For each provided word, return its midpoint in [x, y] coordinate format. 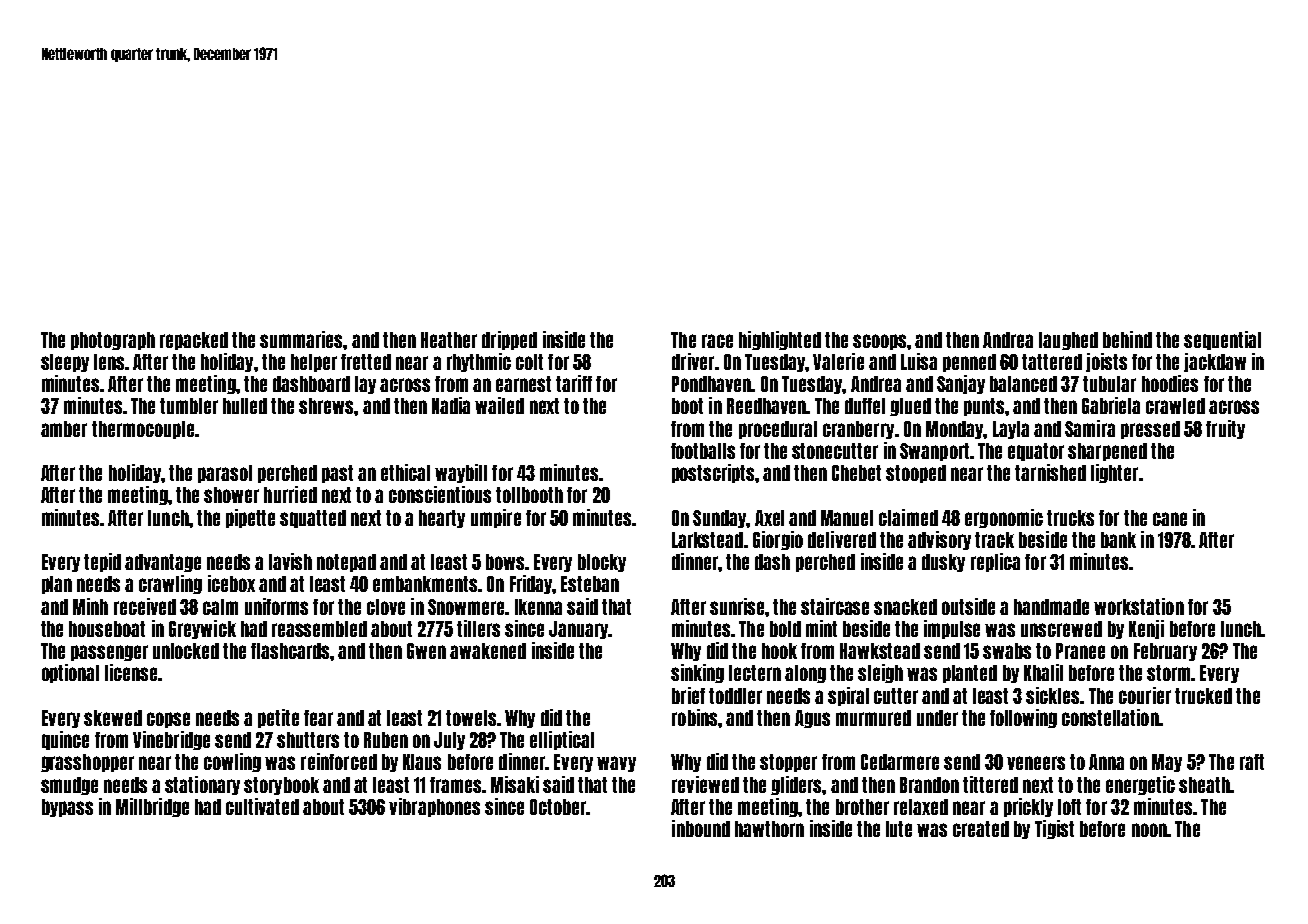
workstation [1139, 606]
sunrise [737, 606]
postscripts [713, 473]
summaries [301, 339]
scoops [879, 342]
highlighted [780, 340]
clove [386, 607]
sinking [697, 673]
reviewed [705, 784]
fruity [1225, 429]
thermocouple [143, 430]
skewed [113, 718]
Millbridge [152, 807]
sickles [1052, 695]
